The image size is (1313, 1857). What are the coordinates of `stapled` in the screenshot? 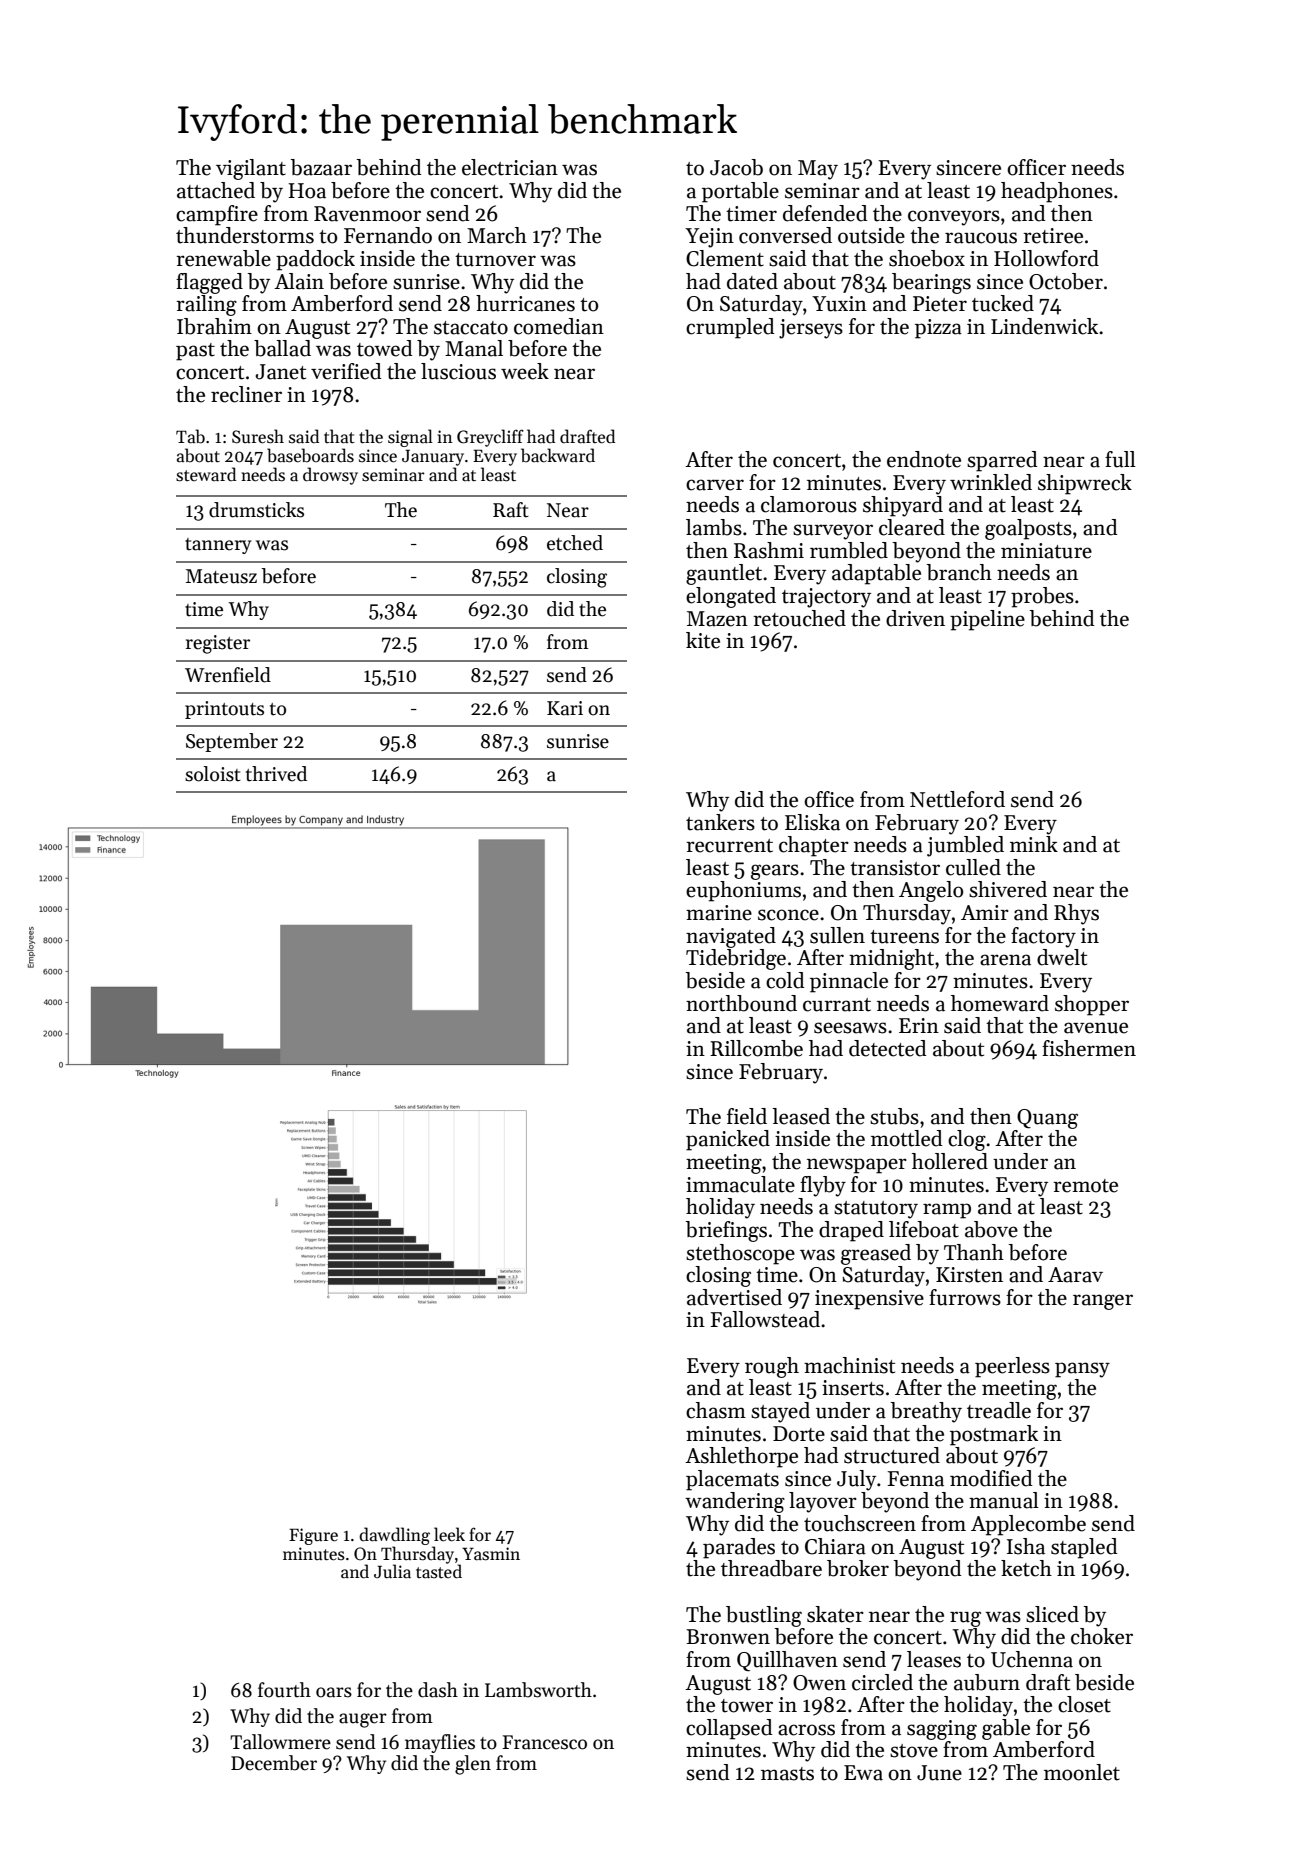 It's located at (1084, 1548).
